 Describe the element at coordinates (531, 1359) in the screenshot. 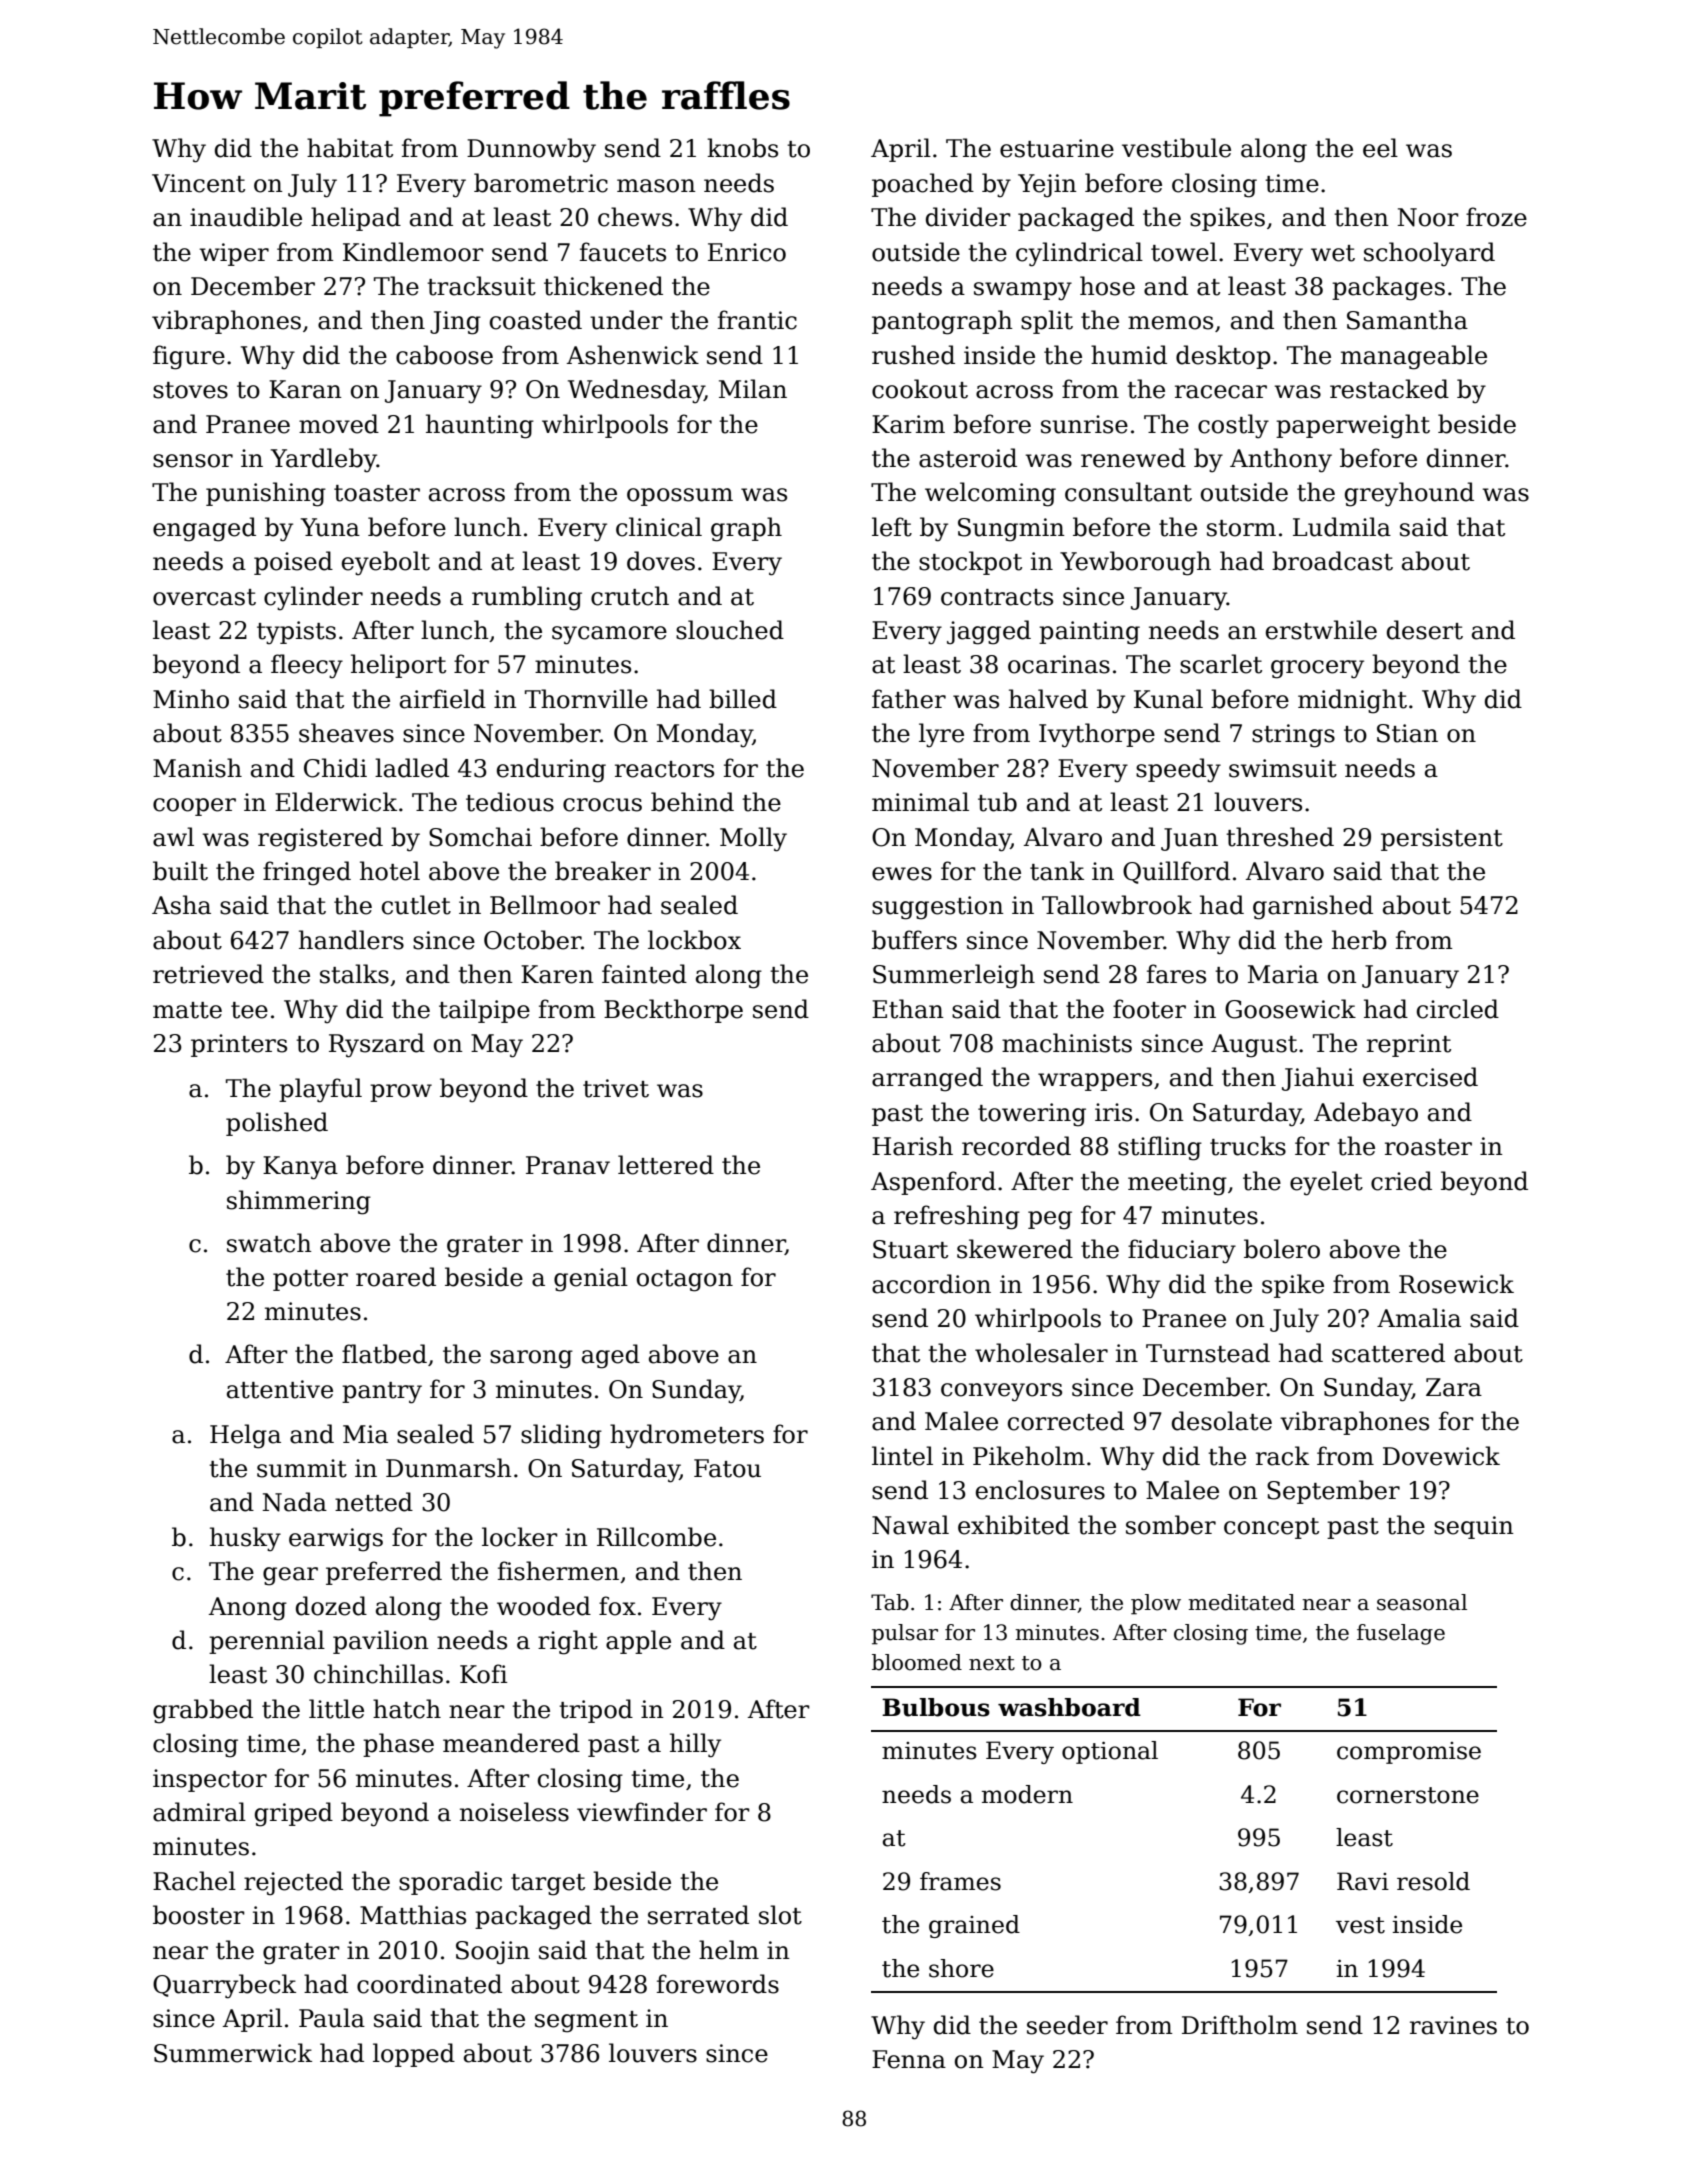

I see `sarong` at that location.
